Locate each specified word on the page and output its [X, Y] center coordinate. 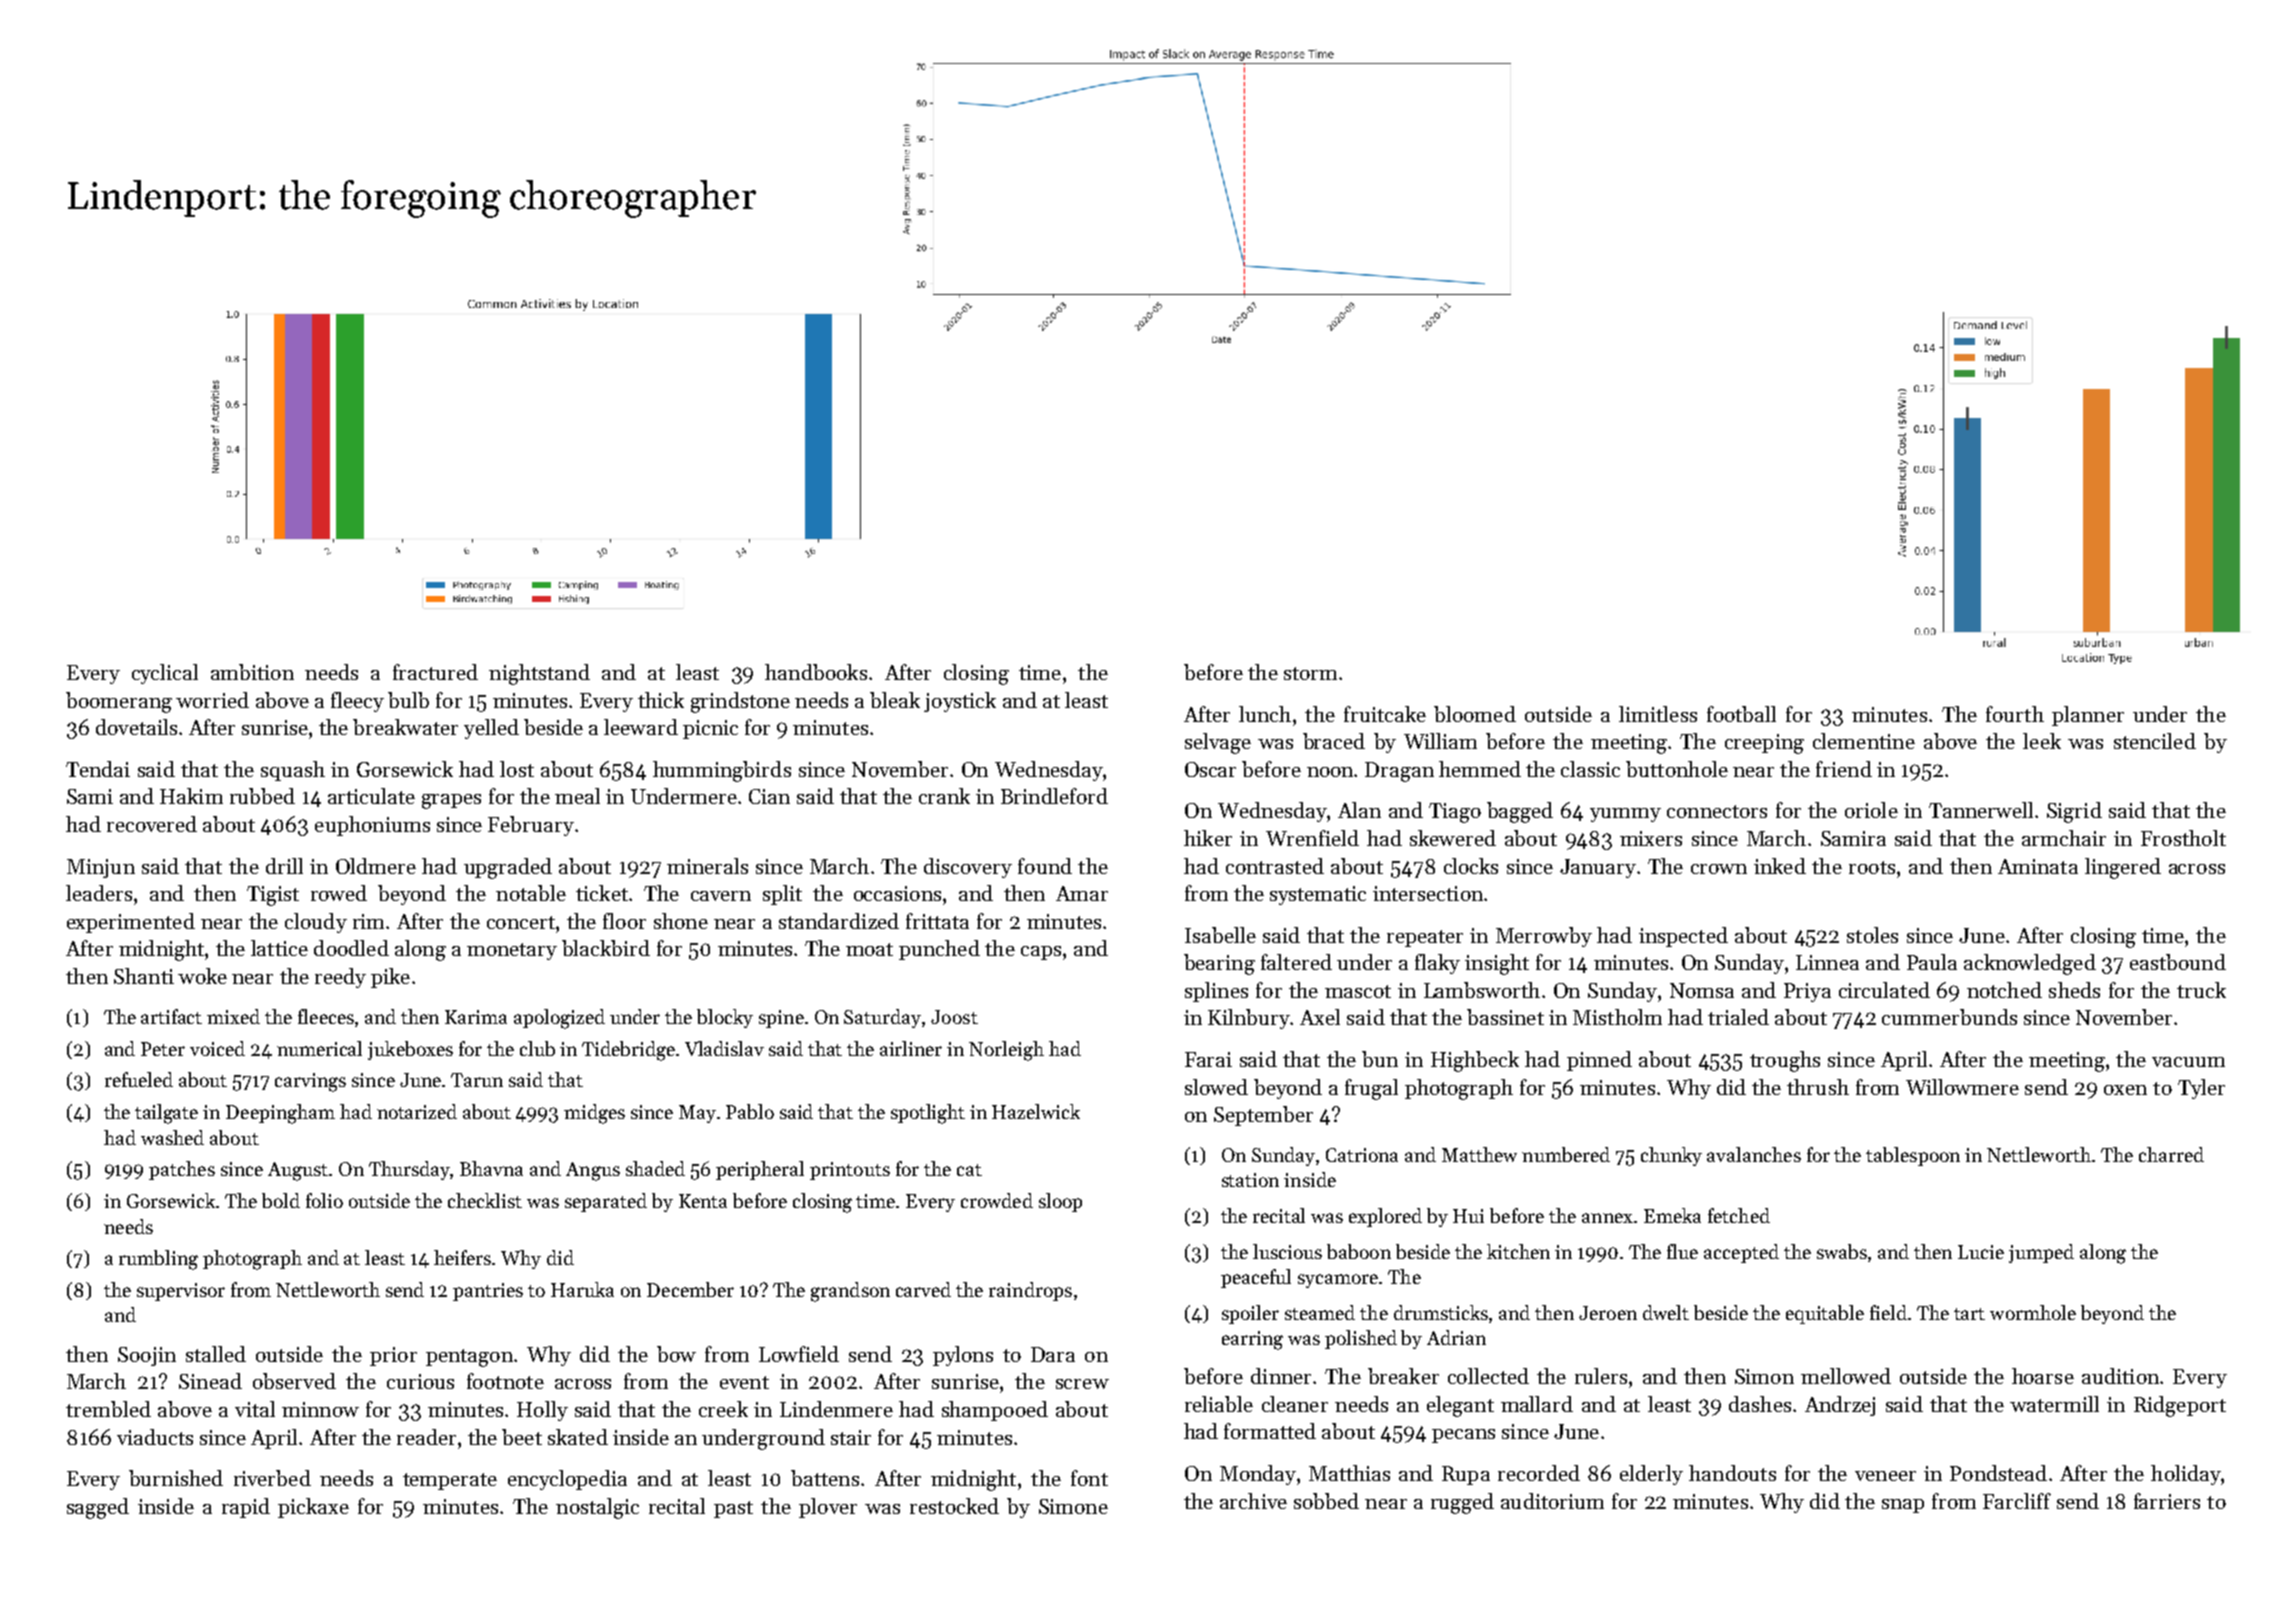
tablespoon [1913, 1156]
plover [828, 1508]
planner [2088, 716]
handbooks [816, 672]
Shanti [144, 976]
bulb [408, 700]
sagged [98, 1508]
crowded [997, 1200]
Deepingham [280, 1114]
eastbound [2178, 962]
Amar [1082, 893]
